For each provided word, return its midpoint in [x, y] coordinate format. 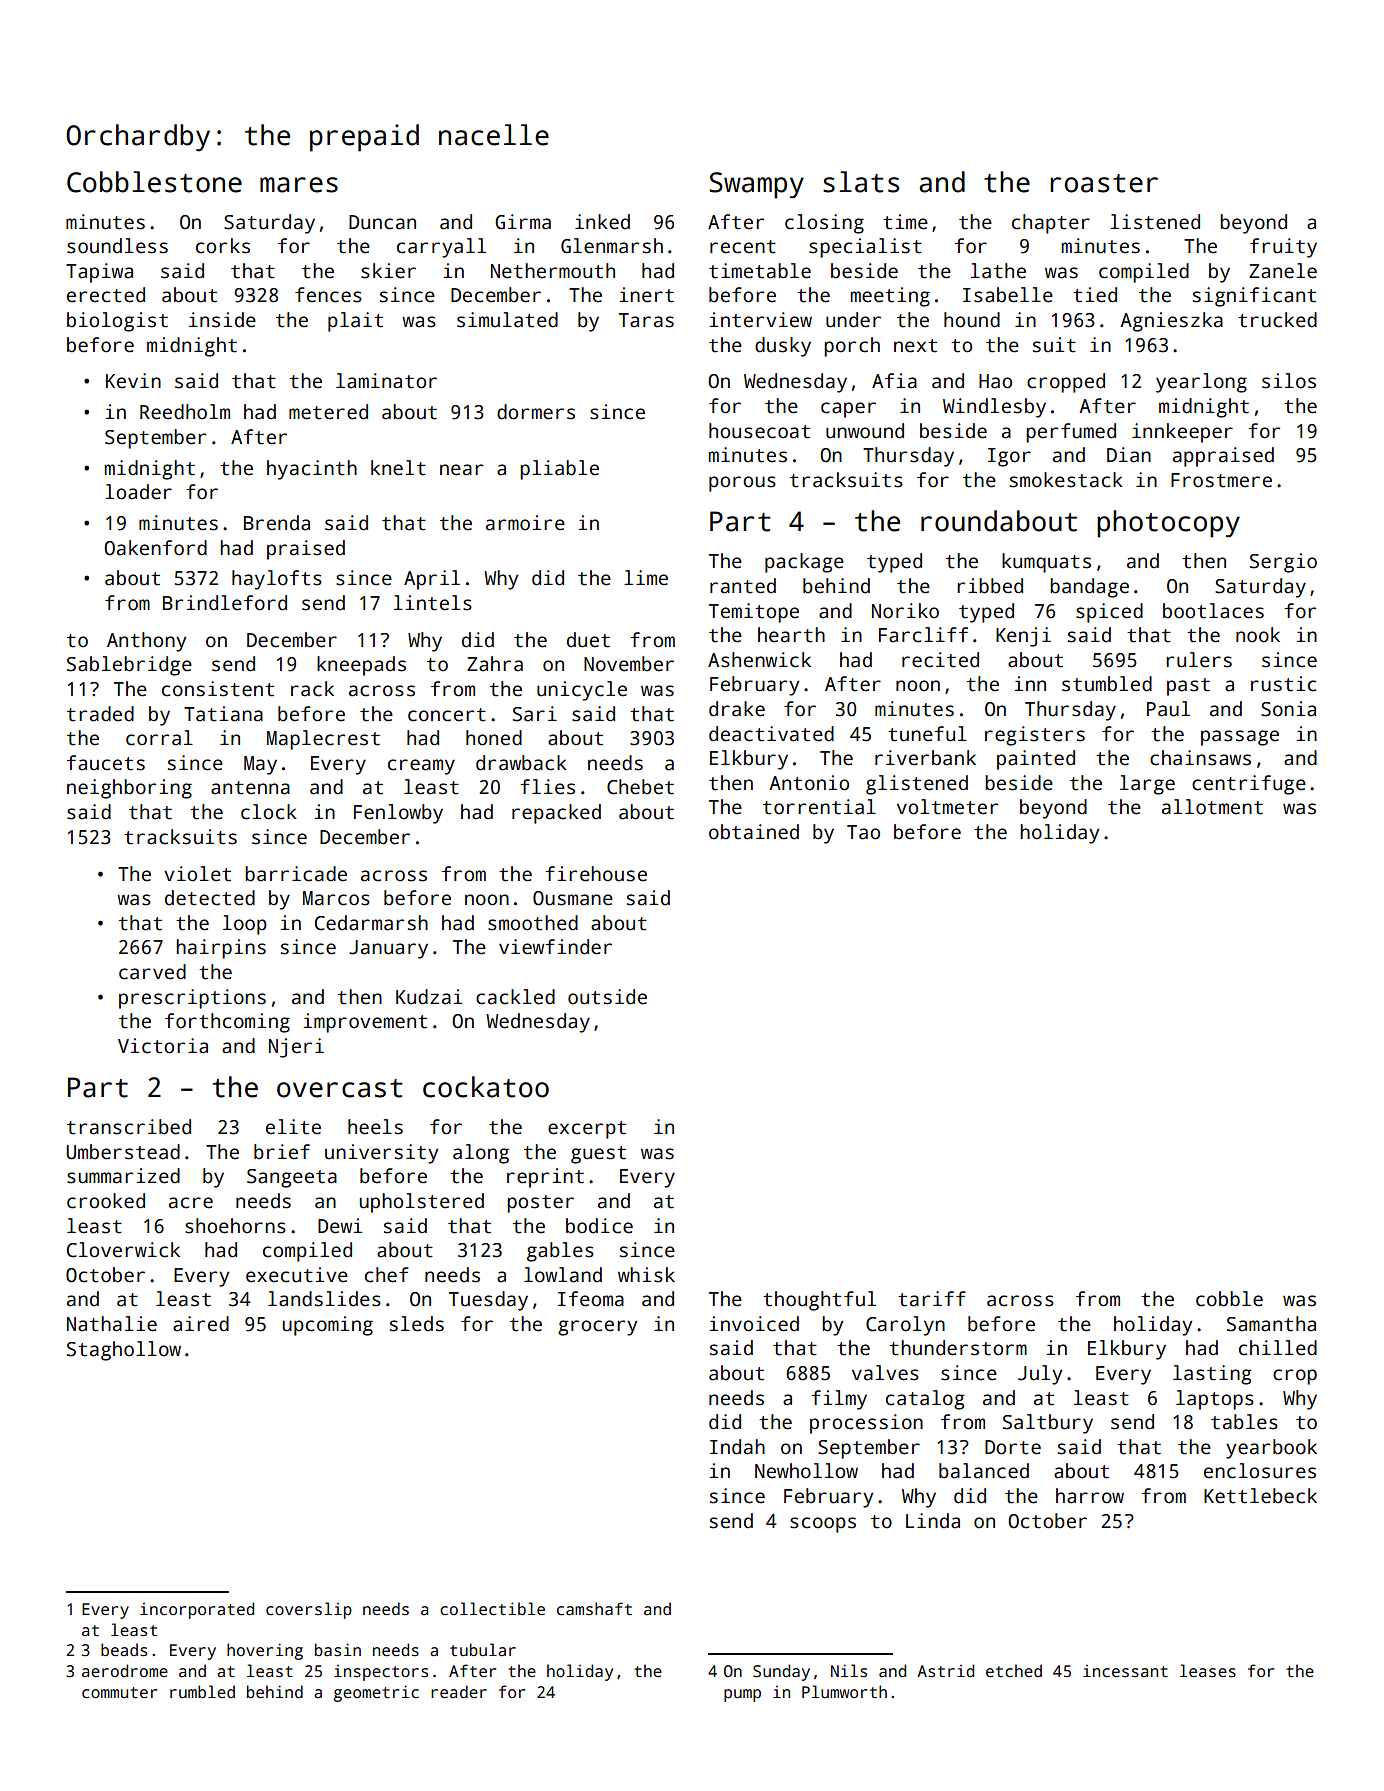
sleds [417, 1324]
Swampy [757, 185]
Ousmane [573, 898]
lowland [563, 1275]
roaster [1104, 183]
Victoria [163, 1046]
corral [159, 738]
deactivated [771, 734]
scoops [823, 1525]
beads [124, 1650]
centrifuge [1249, 785]
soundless [117, 246]
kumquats [1046, 563]
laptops [1215, 1400]
